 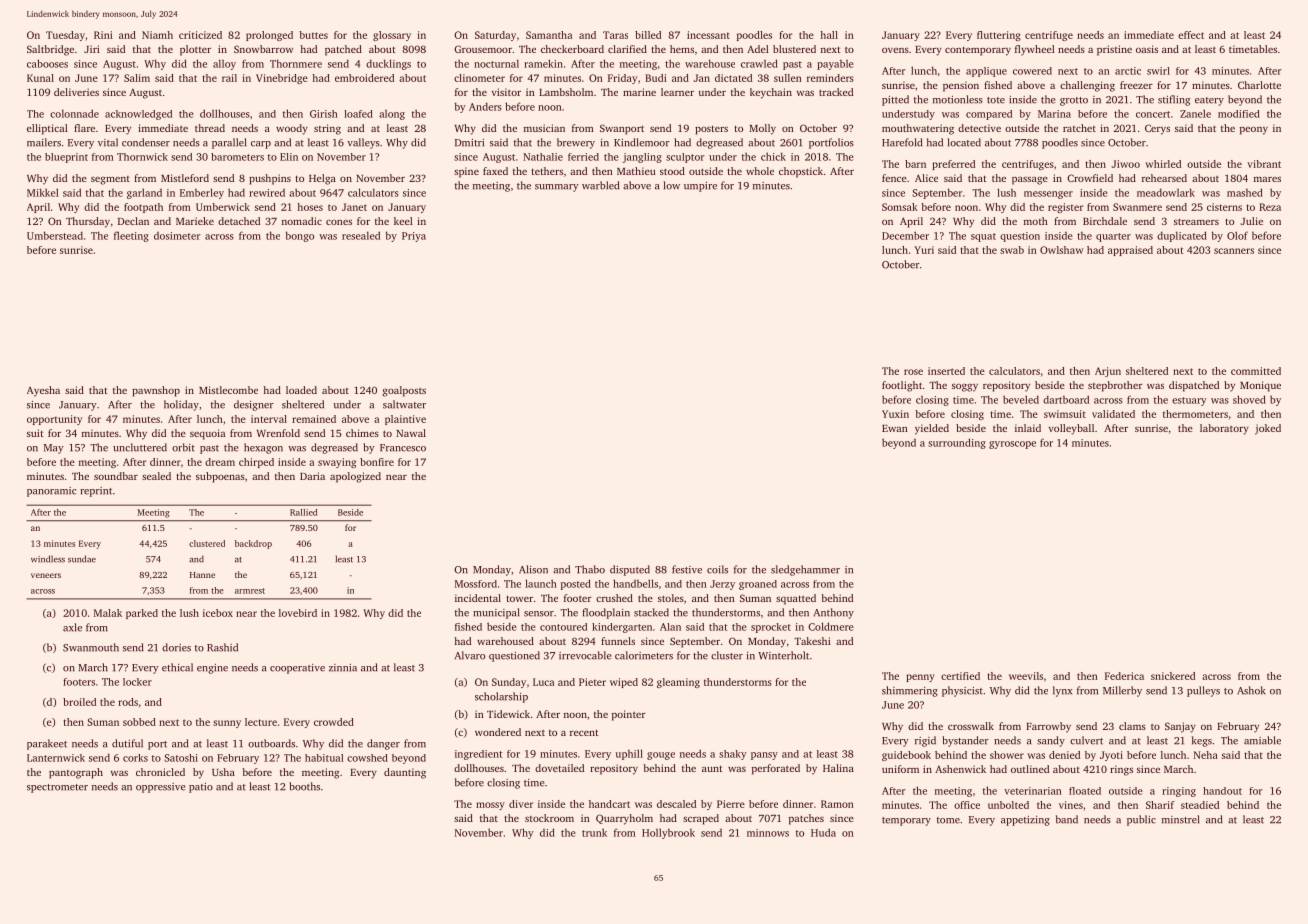 What do you see at coordinates (57, 788) in the screenshot?
I see `spectrometer` at bounding box center [57, 788].
